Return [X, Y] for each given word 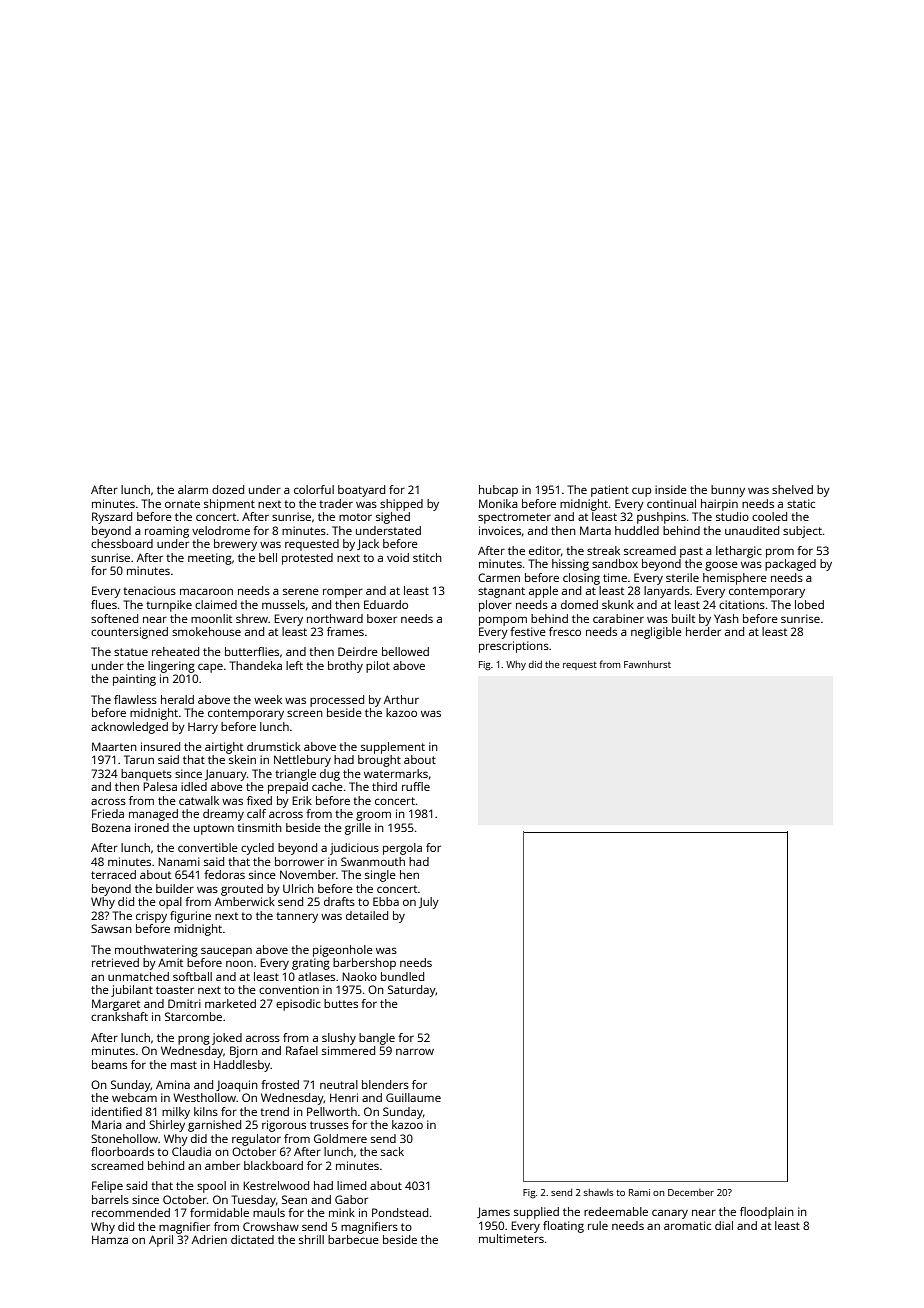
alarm [193, 489]
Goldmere [340, 1138]
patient [610, 491]
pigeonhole [343, 951]
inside [671, 489]
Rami [639, 1192]
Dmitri [184, 1003]
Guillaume [413, 1097]
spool [211, 1187]
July [429, 903]
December [691, 1192]
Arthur [401, 699]
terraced [113, 874]
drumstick [274, 746]
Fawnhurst [647, 664]
